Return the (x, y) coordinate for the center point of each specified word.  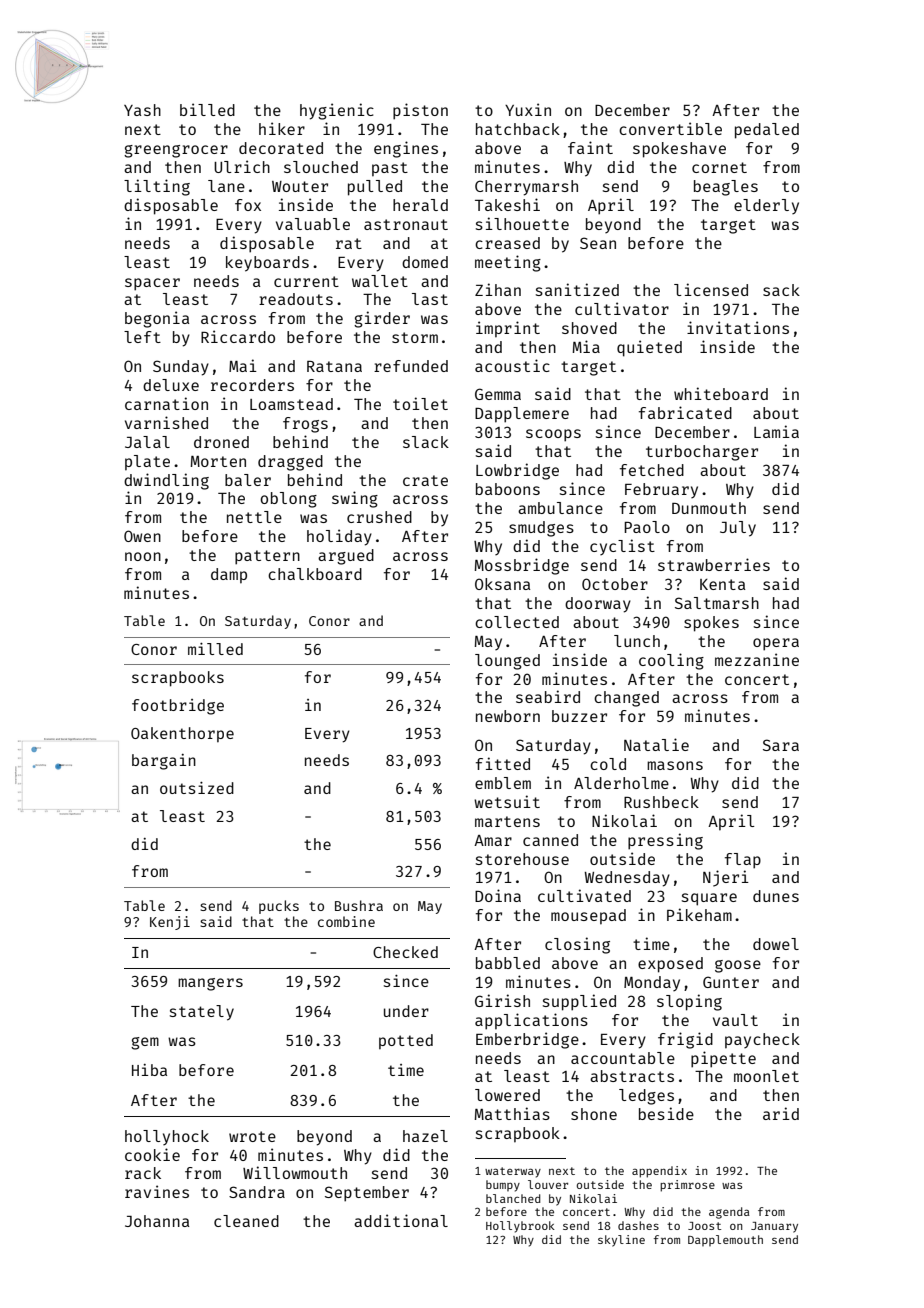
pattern (267, 557)
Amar (493, 840)
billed (207, 109)
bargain (164, 762)
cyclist (622, 547)
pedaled (767, 131)
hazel (425, 1136)
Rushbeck (661, 802)
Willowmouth (295, 1172)
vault (735, 1020)
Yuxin (528, 109)
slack (426, 442)
